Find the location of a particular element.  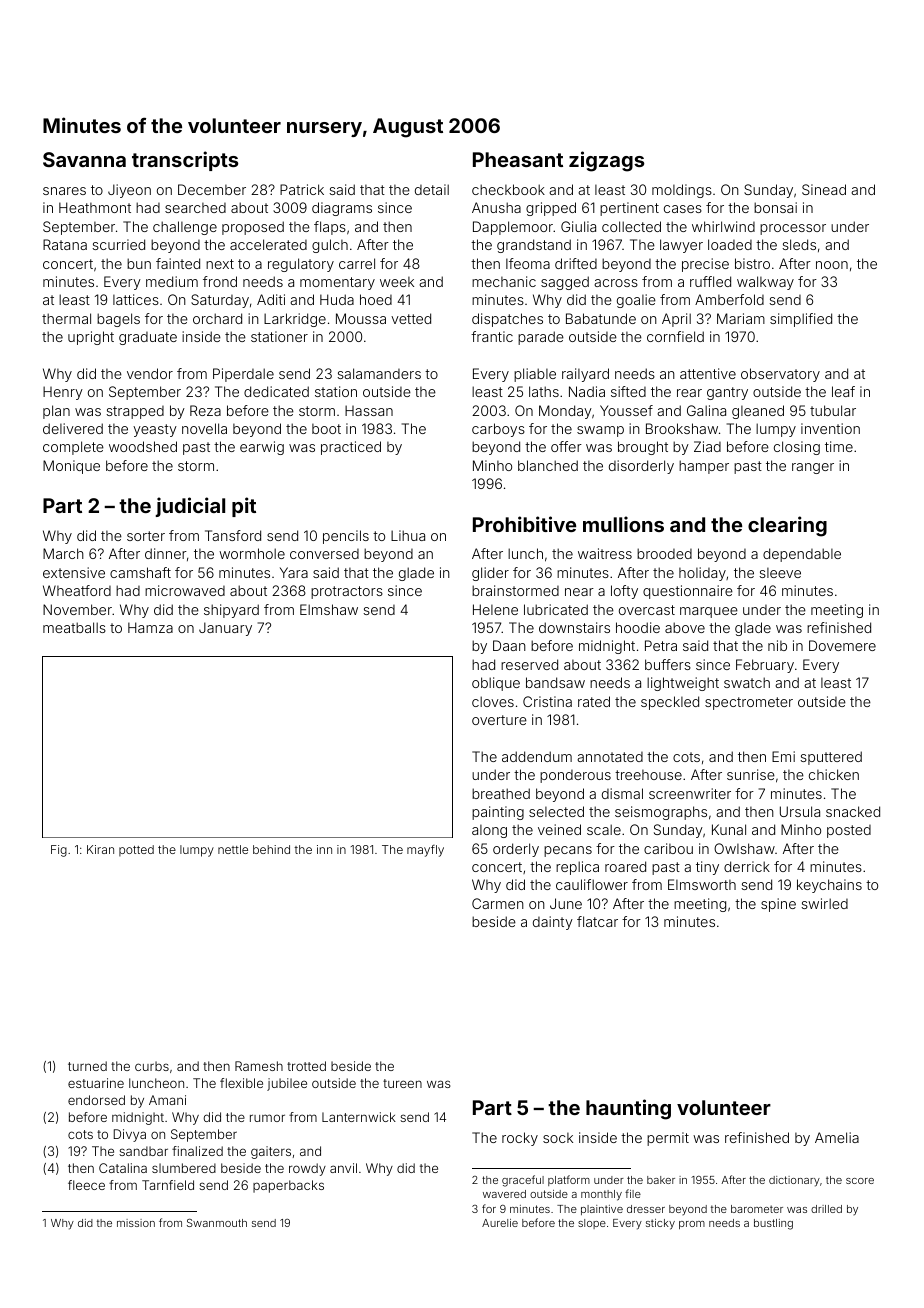

Patrick is located at coordinates (302, 189).
